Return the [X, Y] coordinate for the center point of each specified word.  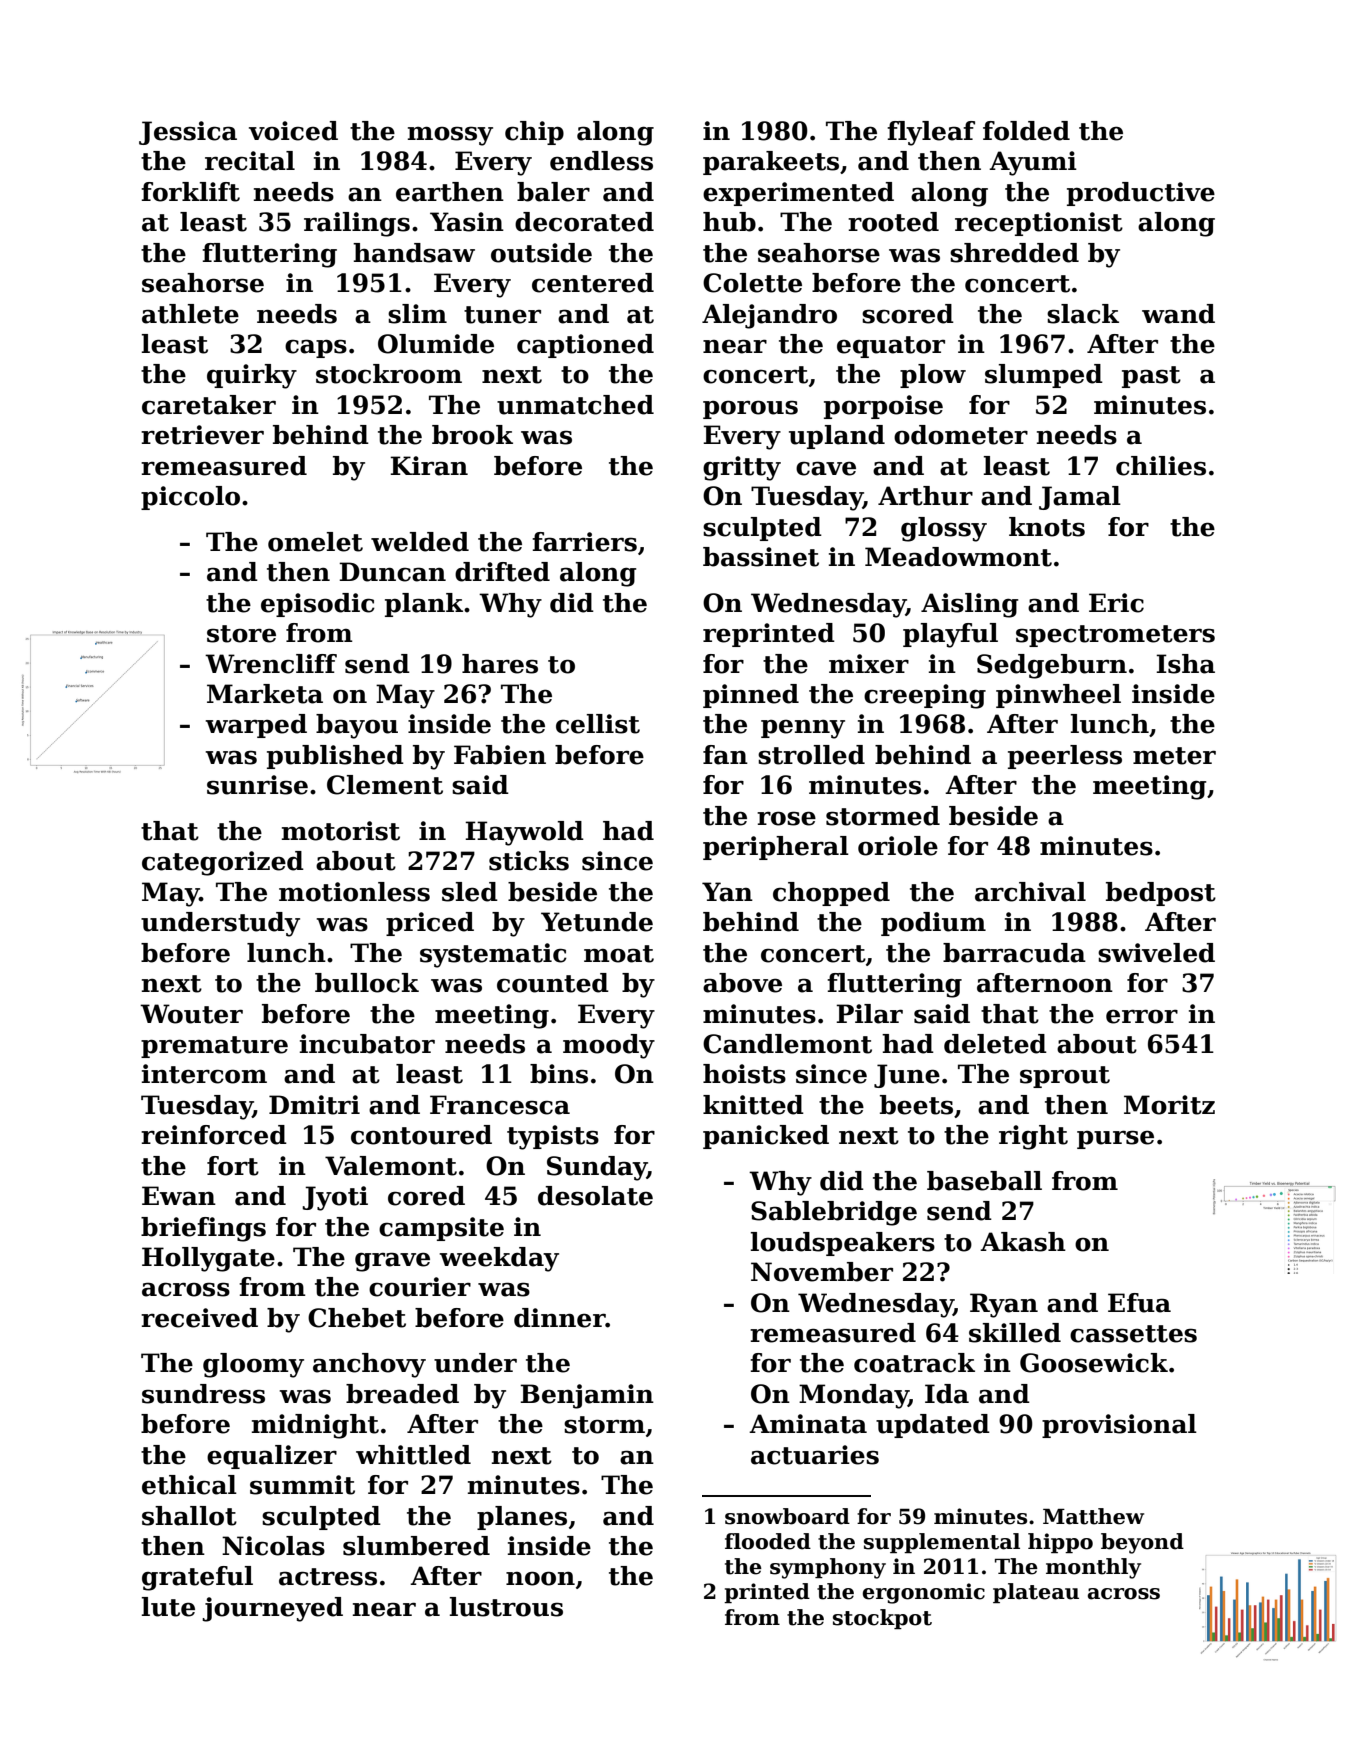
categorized [223, 863]
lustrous [506, 1607]
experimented [798, 194]
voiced [293, 131]
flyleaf [931, 133]
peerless [1065, 757]
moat [619, 954]
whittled [413, 1455]
